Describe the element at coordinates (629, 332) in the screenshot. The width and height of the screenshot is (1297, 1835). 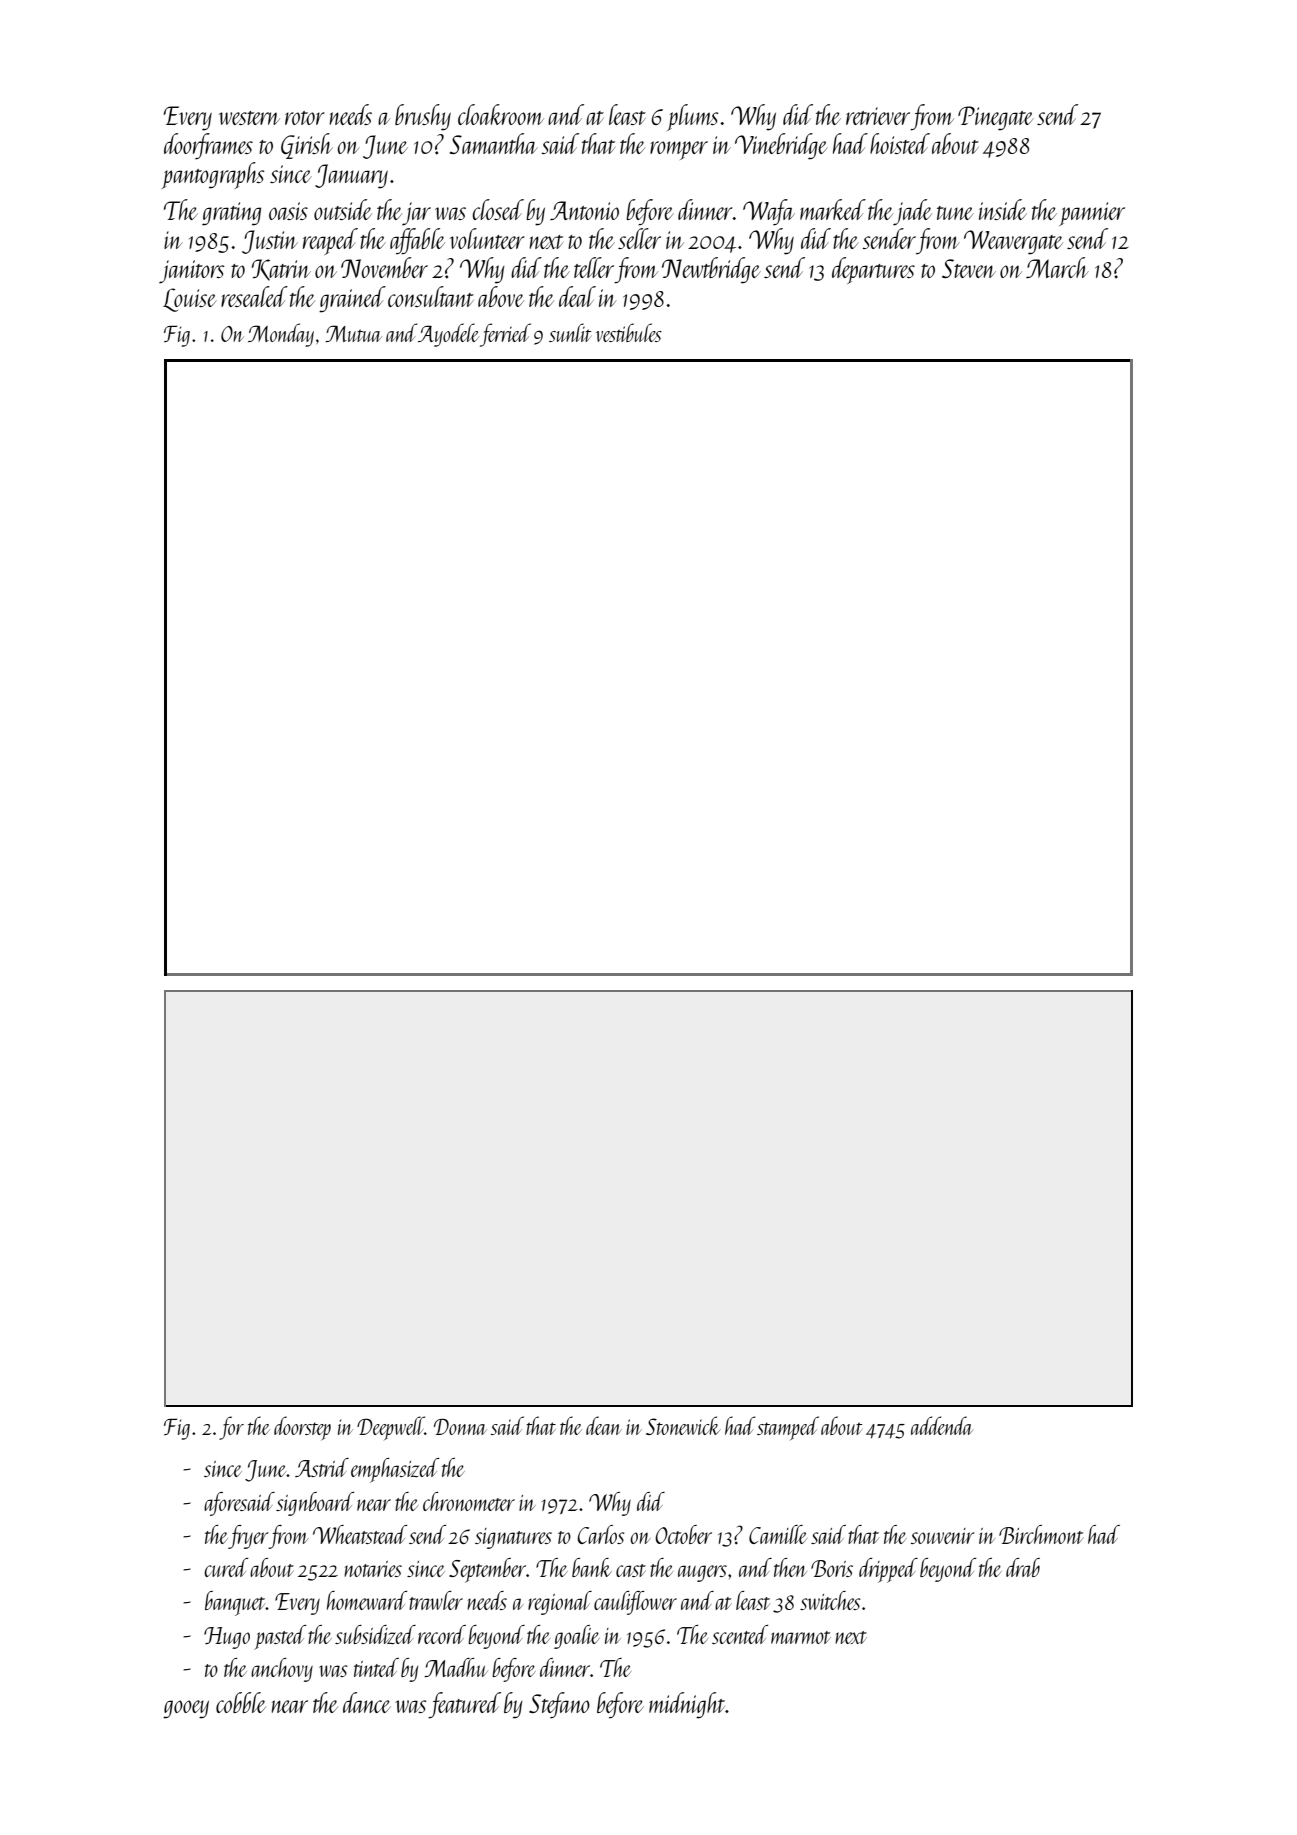
I see `vestibules` at that location.
